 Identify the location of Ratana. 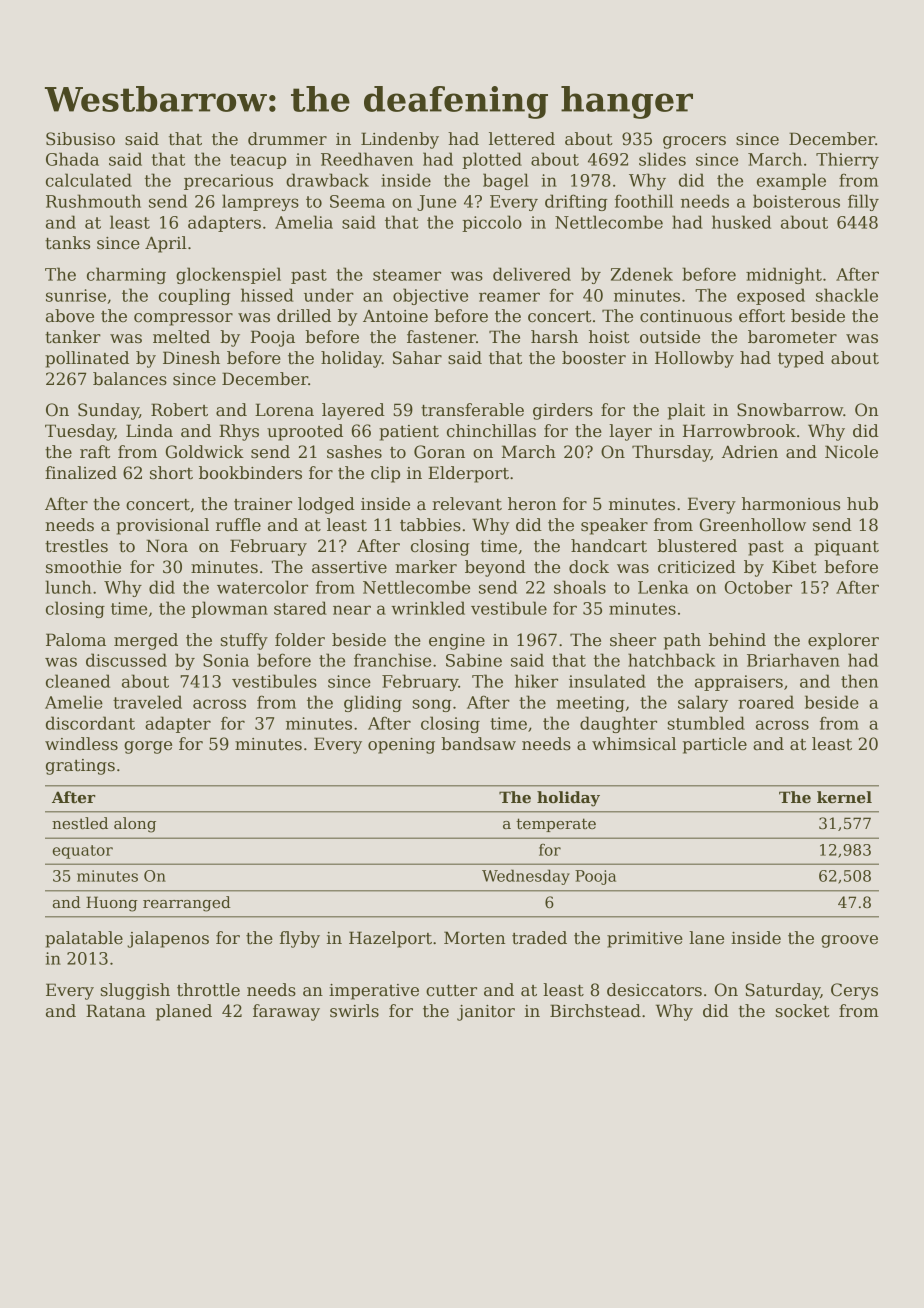
(116, 1011).
